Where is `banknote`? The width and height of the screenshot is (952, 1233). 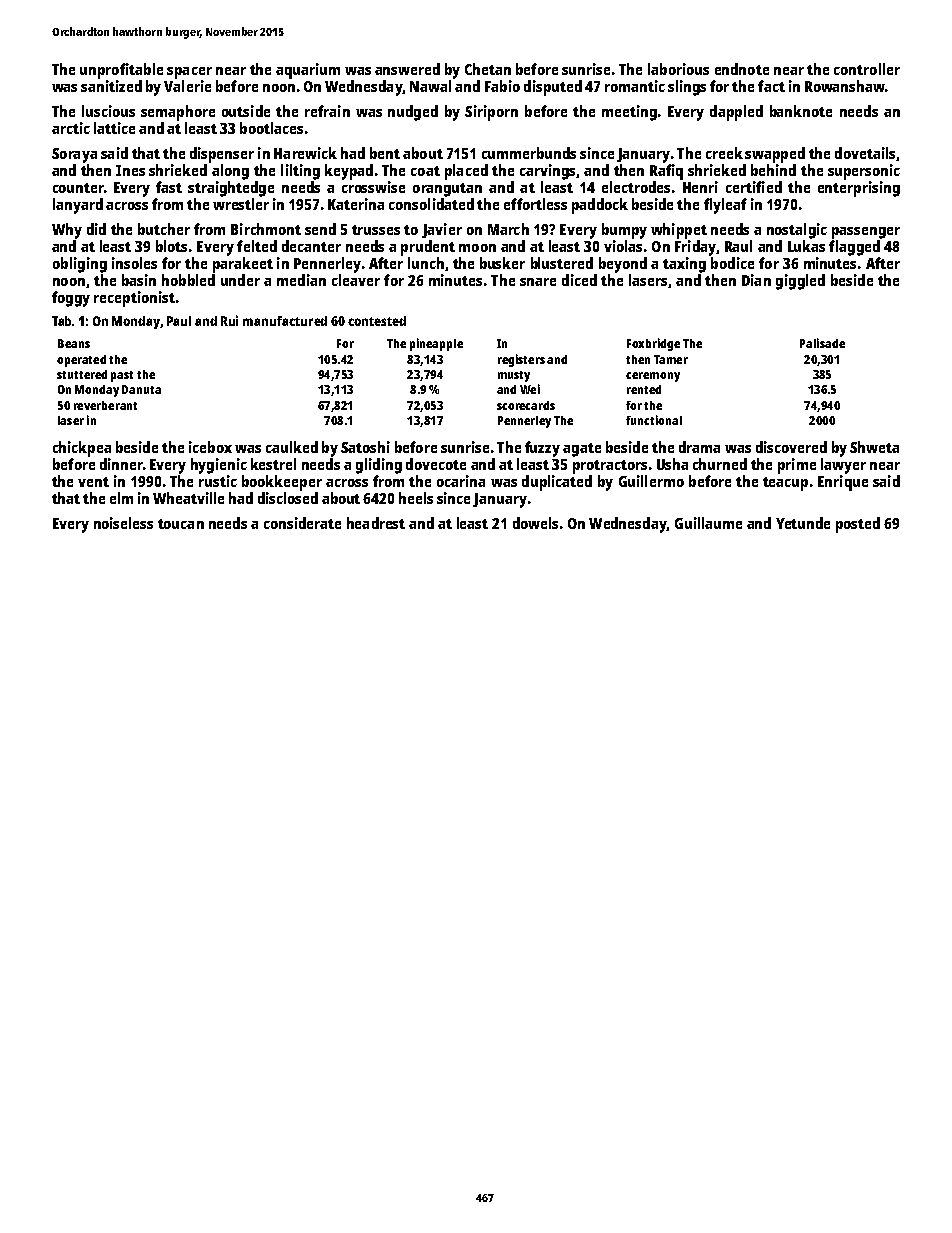
banknote is located at coordinates (801, 111).
